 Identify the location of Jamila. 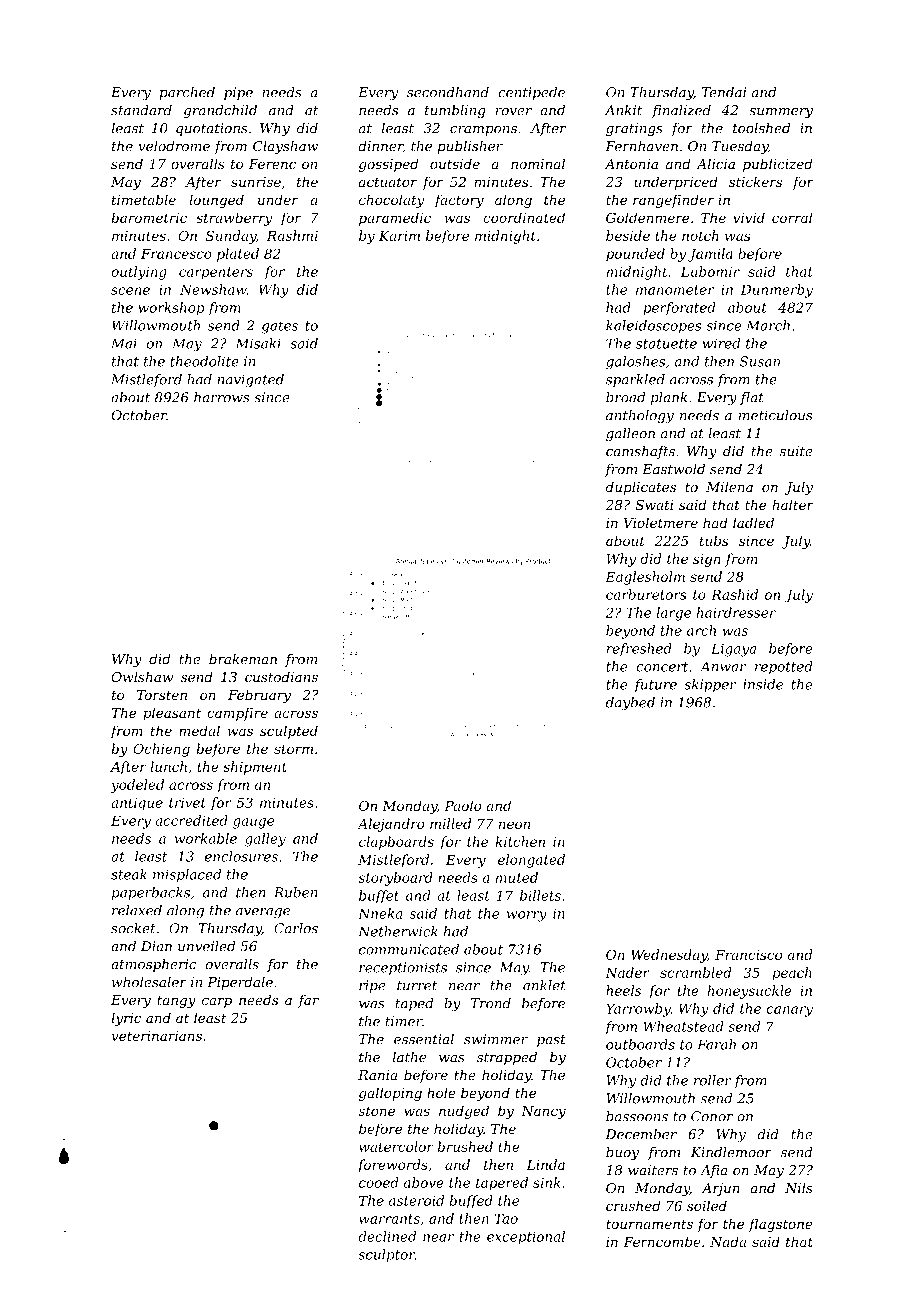
(710, 255).
